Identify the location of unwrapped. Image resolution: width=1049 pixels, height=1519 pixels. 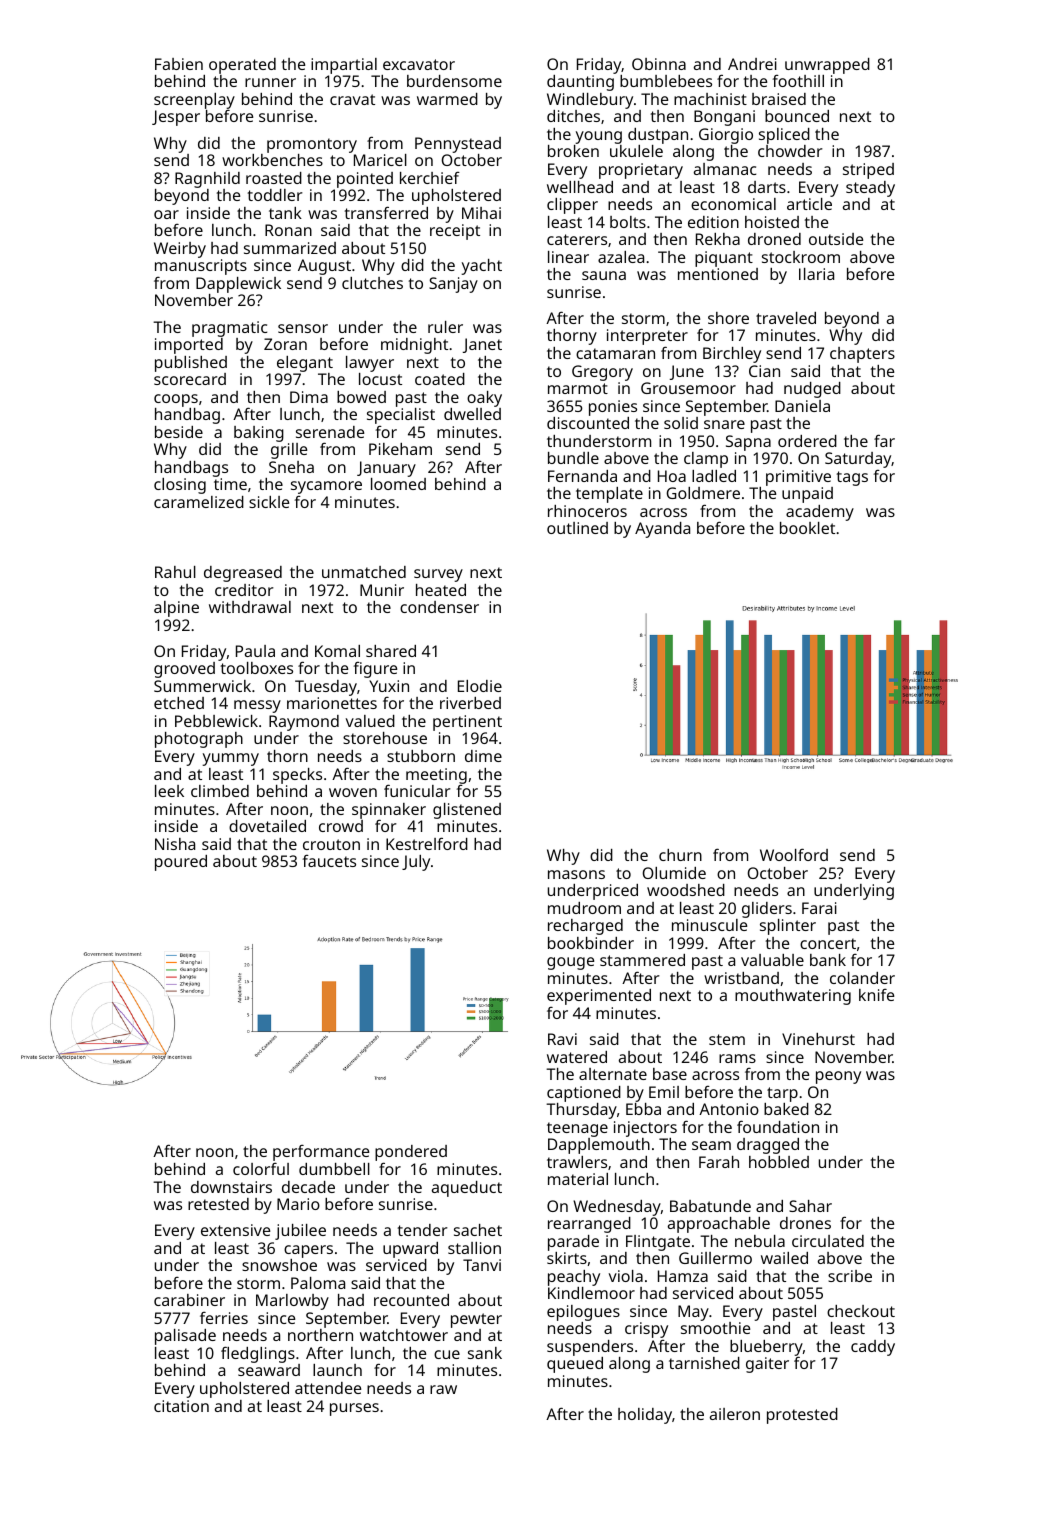
(827, 66).
